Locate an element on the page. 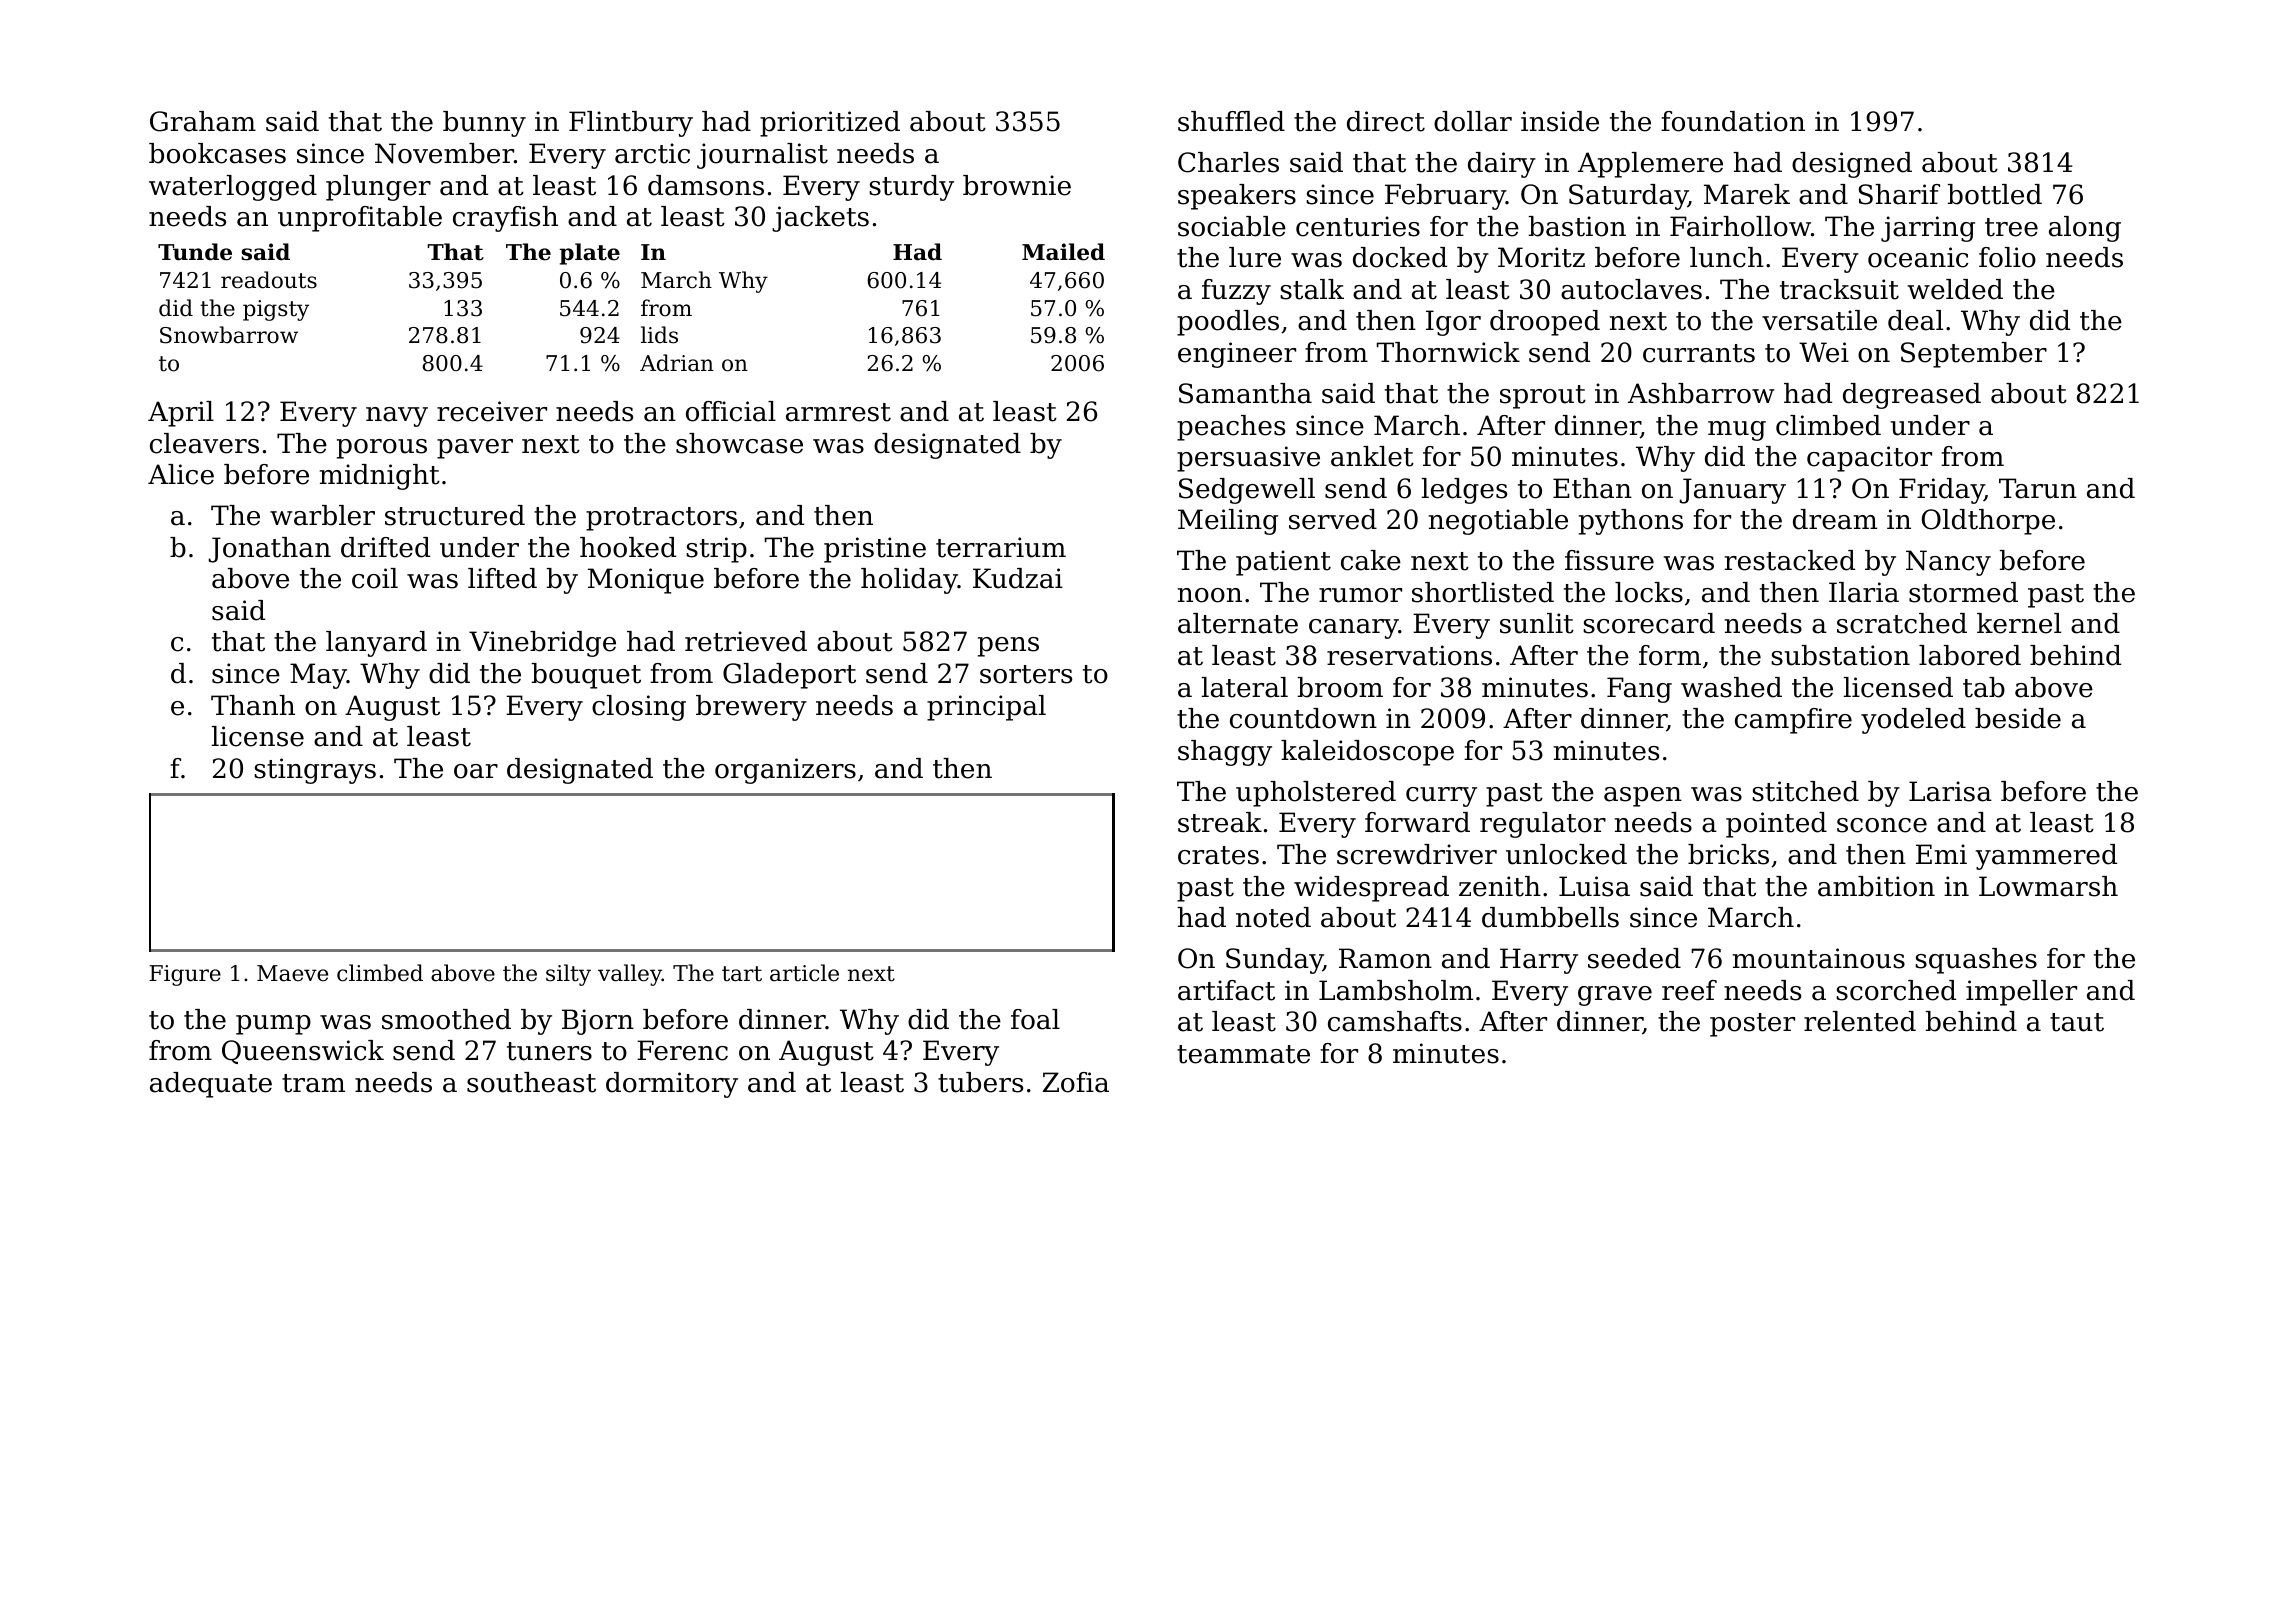 This image has height=1620, width=2292. dollar is located at coordinates (1473, 121).
